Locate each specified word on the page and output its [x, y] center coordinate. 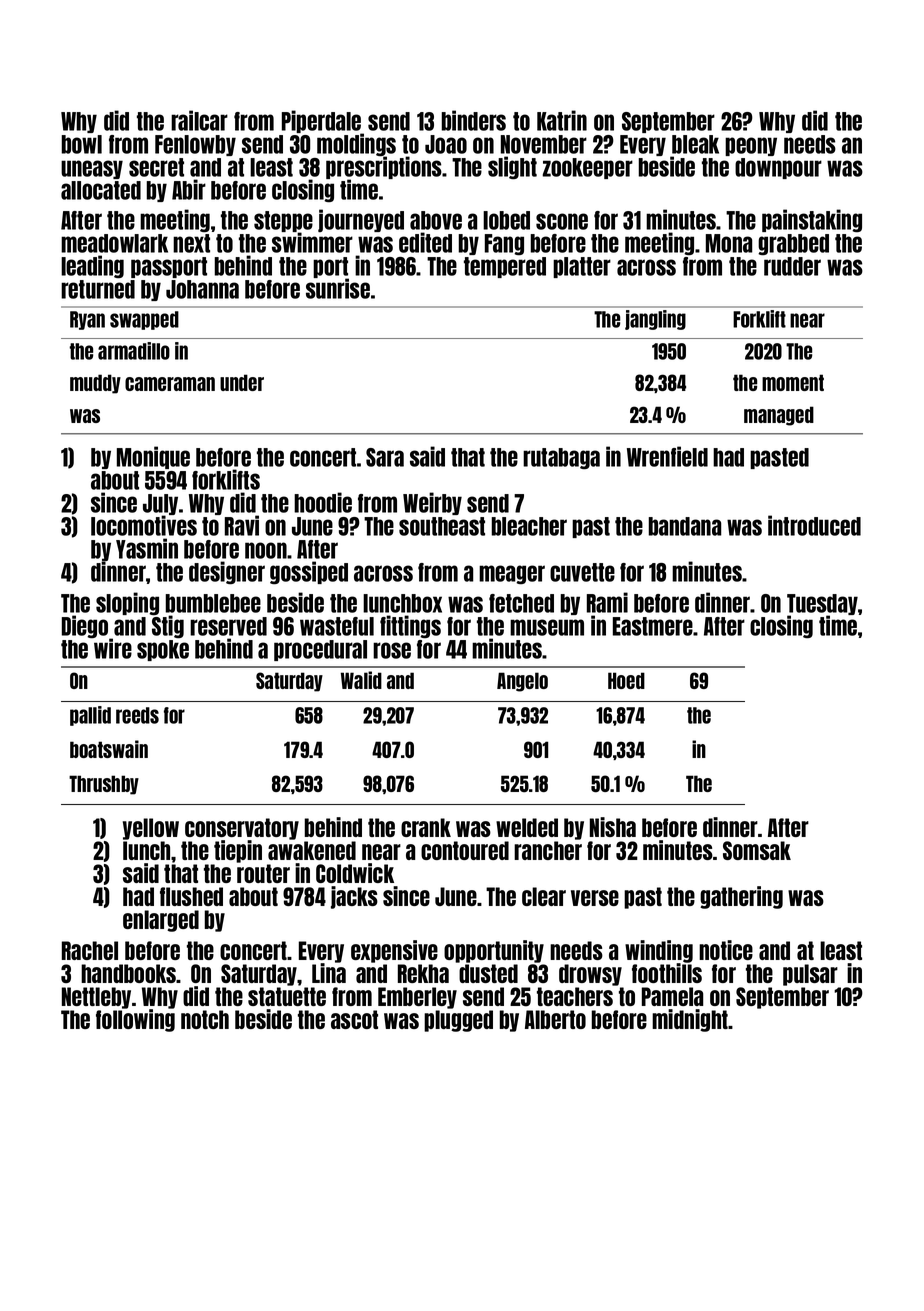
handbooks [129, 973]
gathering [741, 897]
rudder [792, 266]
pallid [90, 716]
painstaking [812, 220]
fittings [410, 626]
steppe [283, 221]
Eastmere [653, 626]
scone [562, 221]
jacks [354, 897]
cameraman [170, 384]
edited [425, 242]
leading [92, 266]
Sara [385, 457]
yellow [151, 829]
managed [779, 416]
